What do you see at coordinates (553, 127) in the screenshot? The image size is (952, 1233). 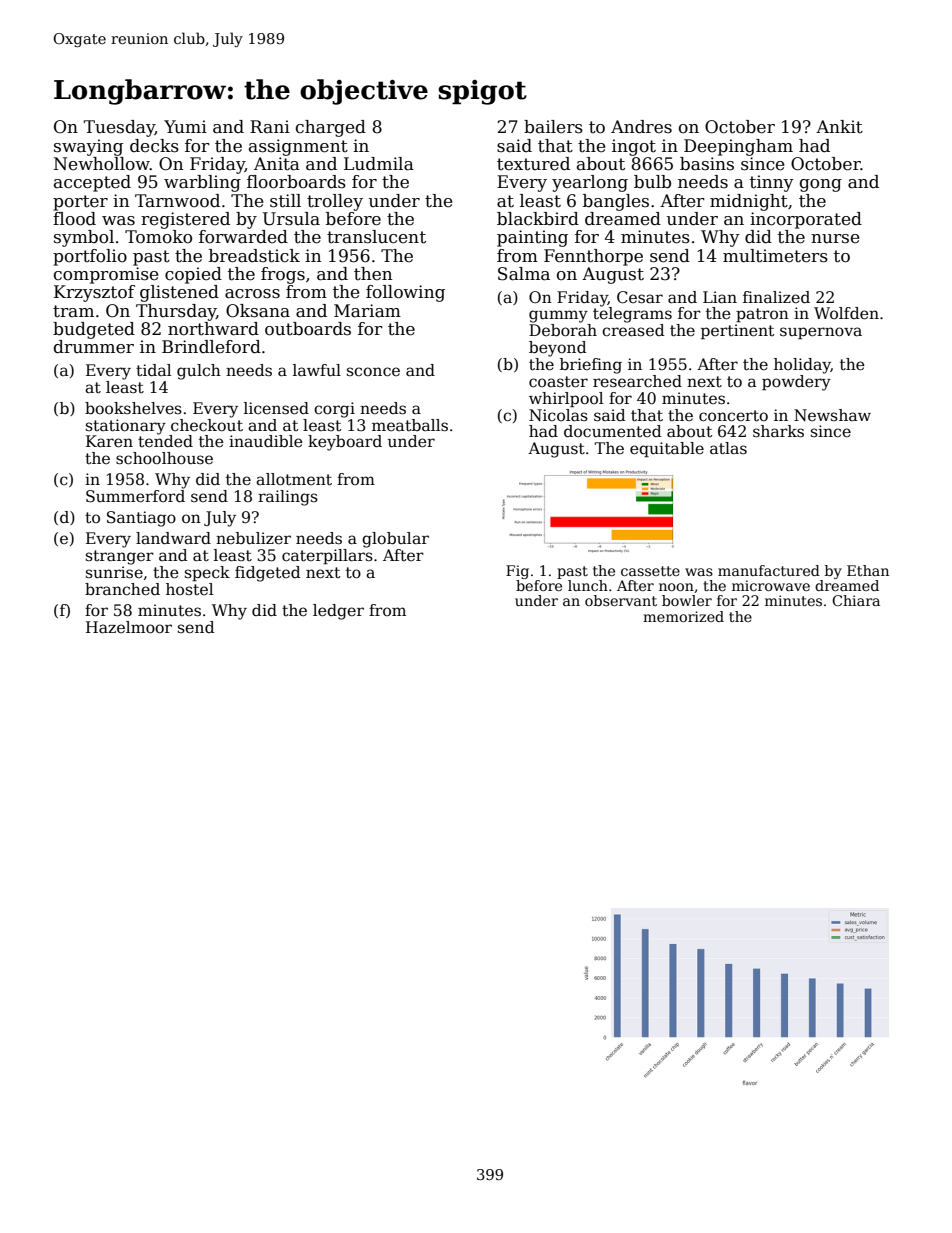 I see `bailers` at bounding box center [553, 127].
